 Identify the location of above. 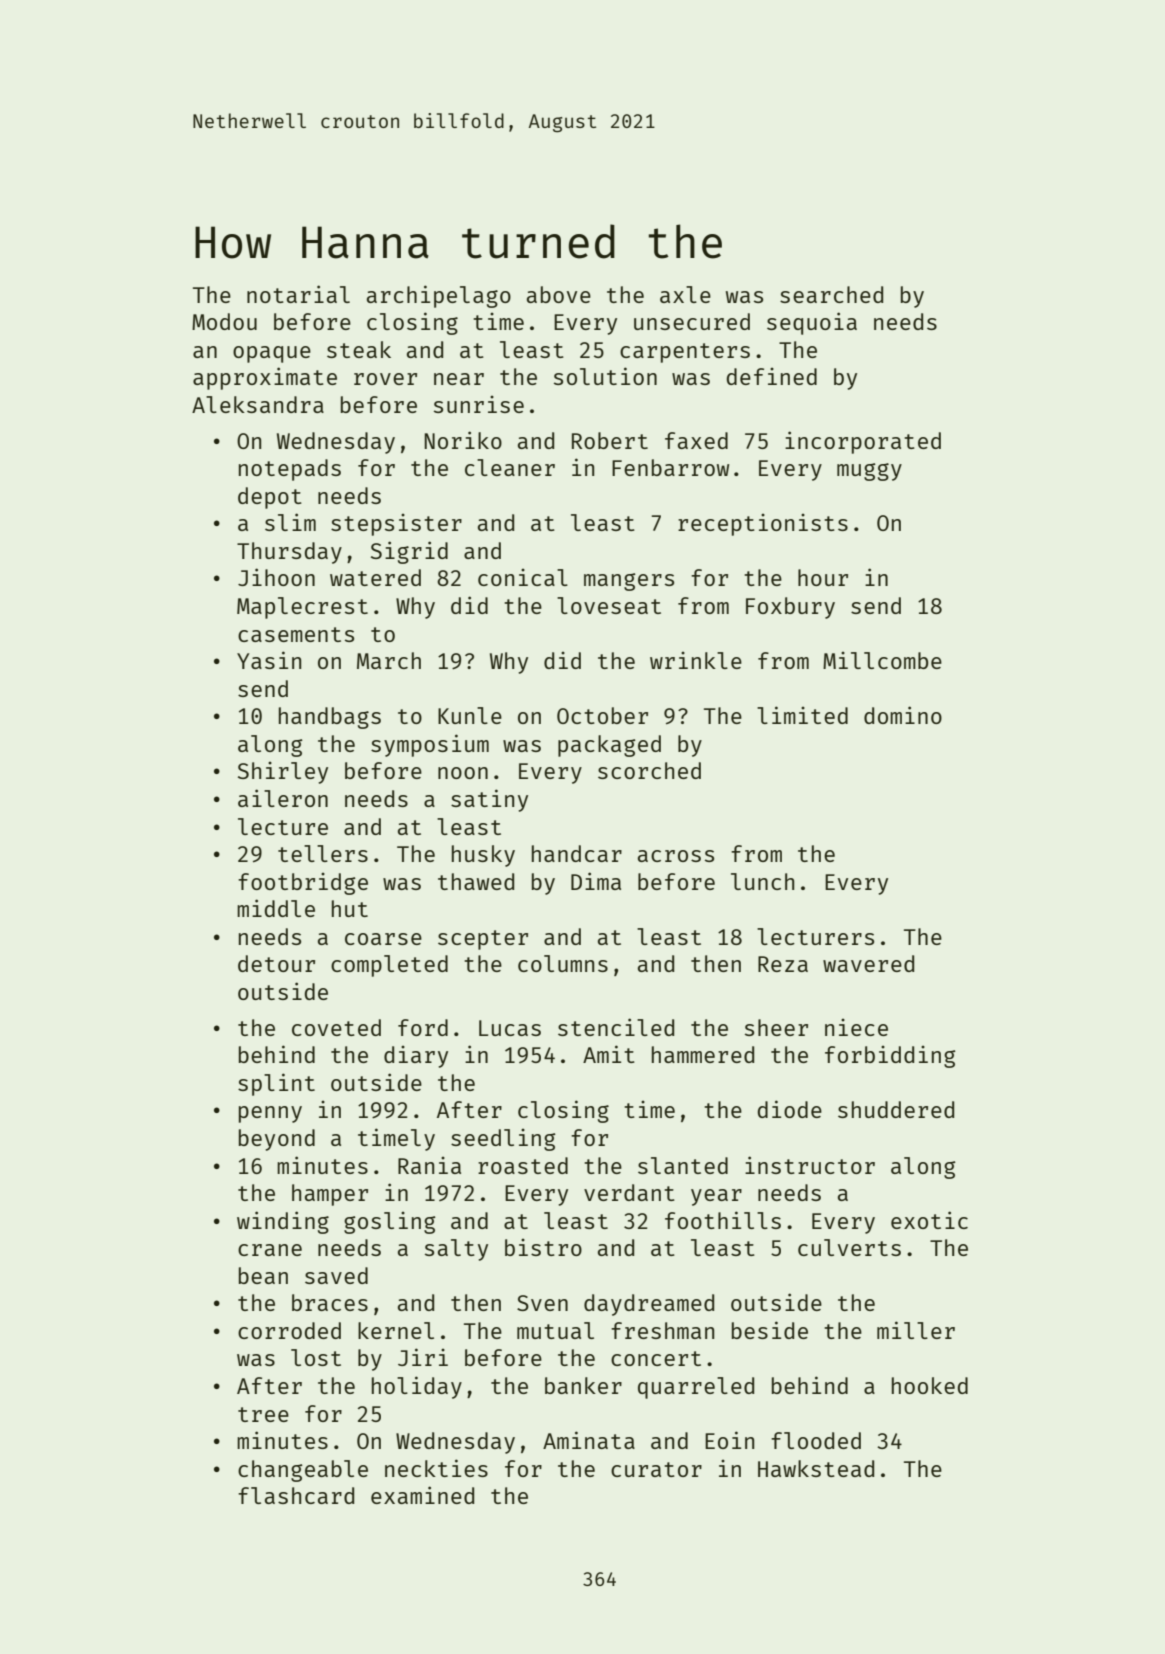
(559, 294).
